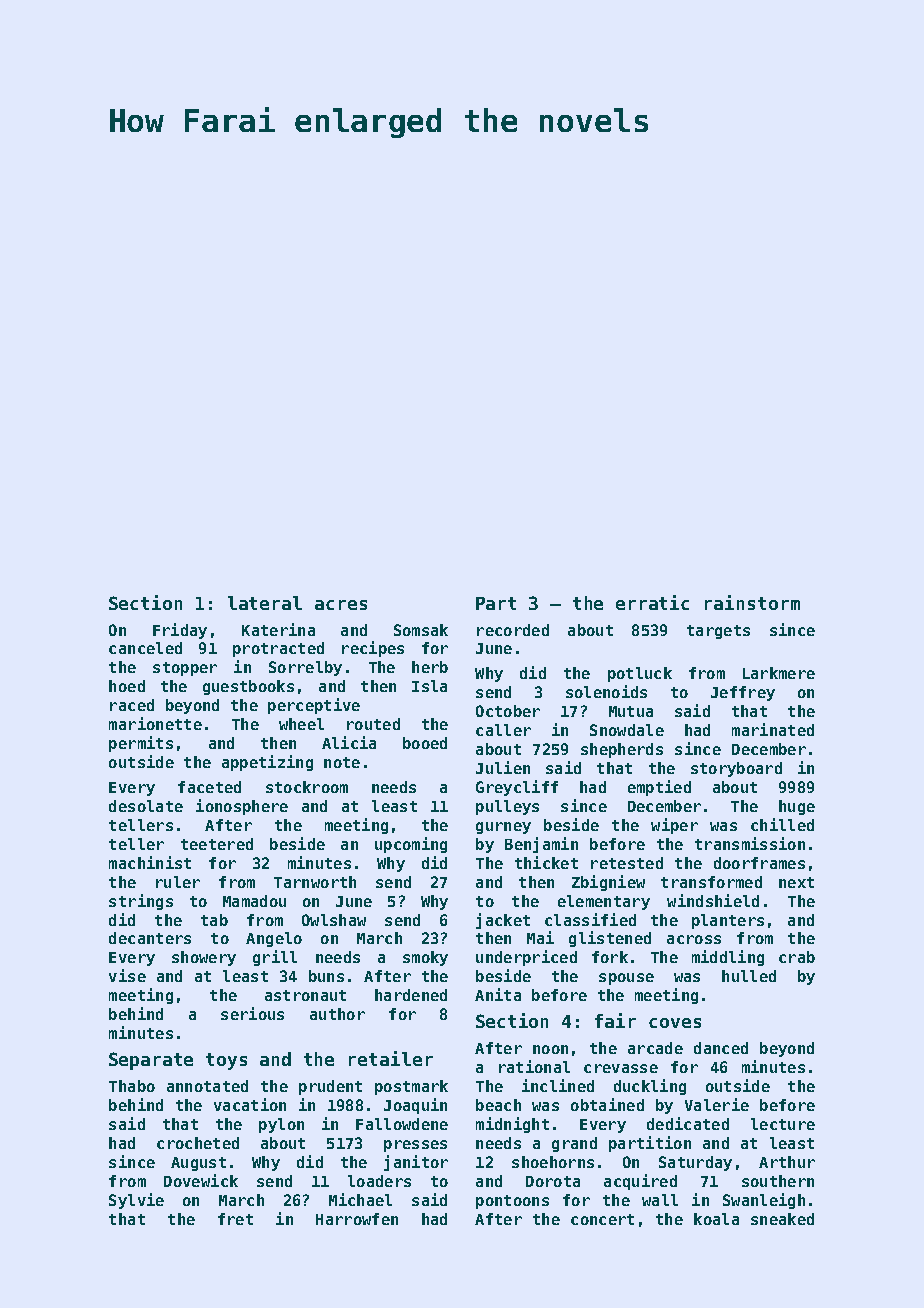 The image size is (924, 1308). Describe the element at coordinates (752, 602) in the page. I see `rainstorm` at that location.
